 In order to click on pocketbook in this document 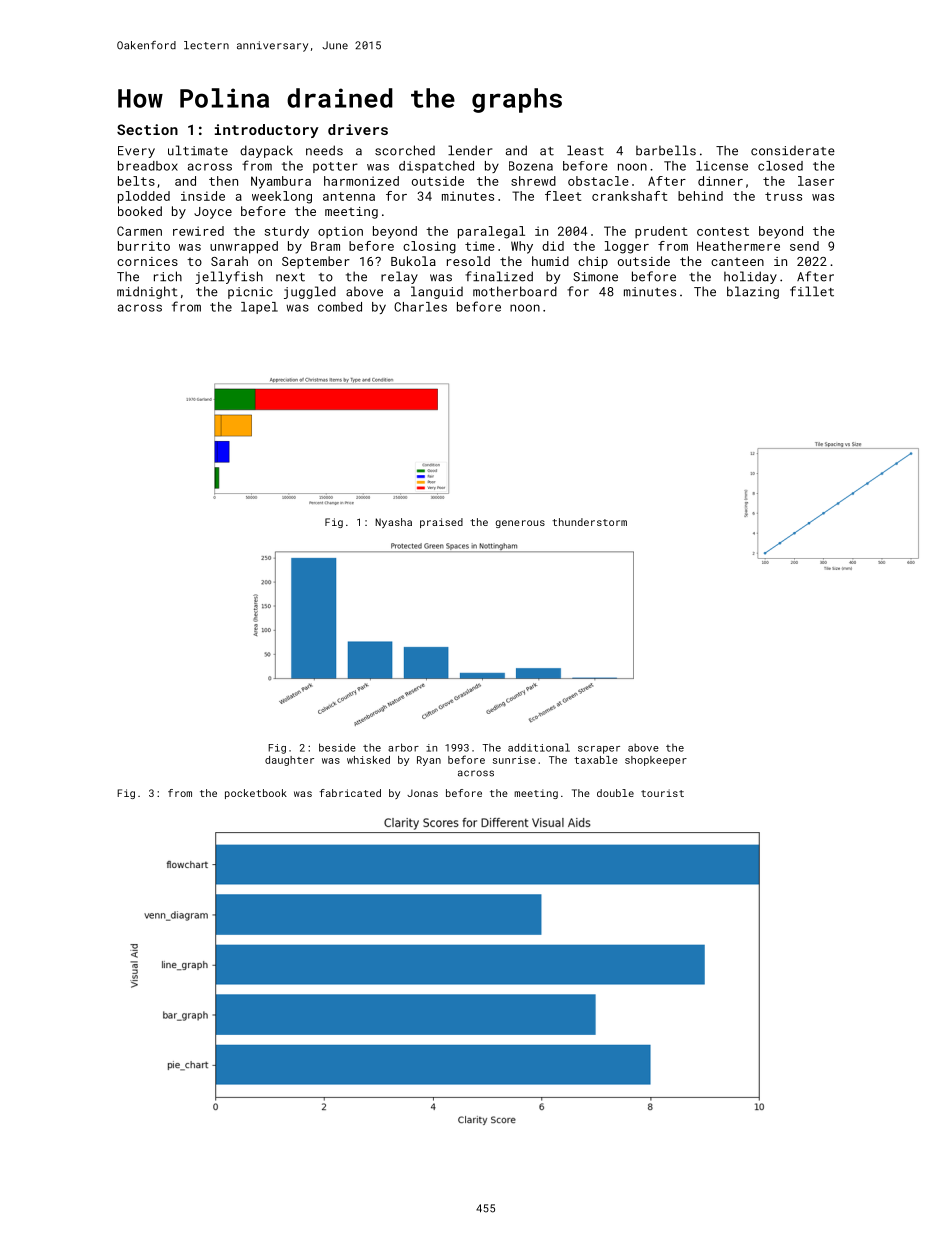, I will do `click(256, 794)`.
